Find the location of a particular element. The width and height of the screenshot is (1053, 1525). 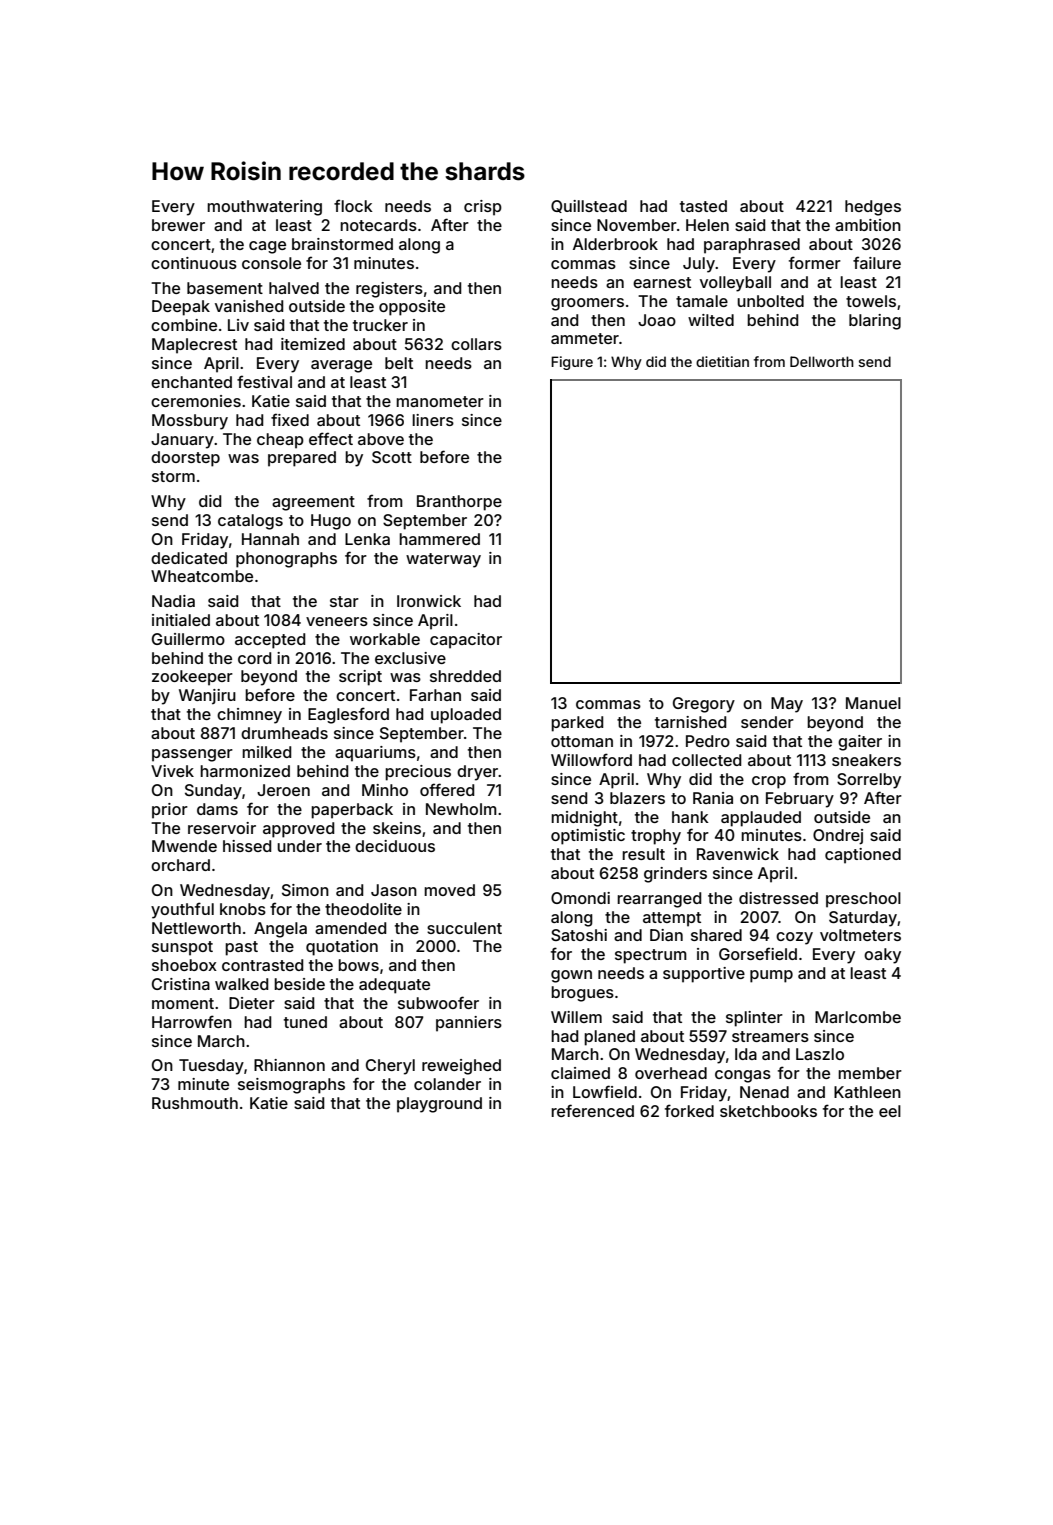

seismographs is located at coordinates (291, 1086).
